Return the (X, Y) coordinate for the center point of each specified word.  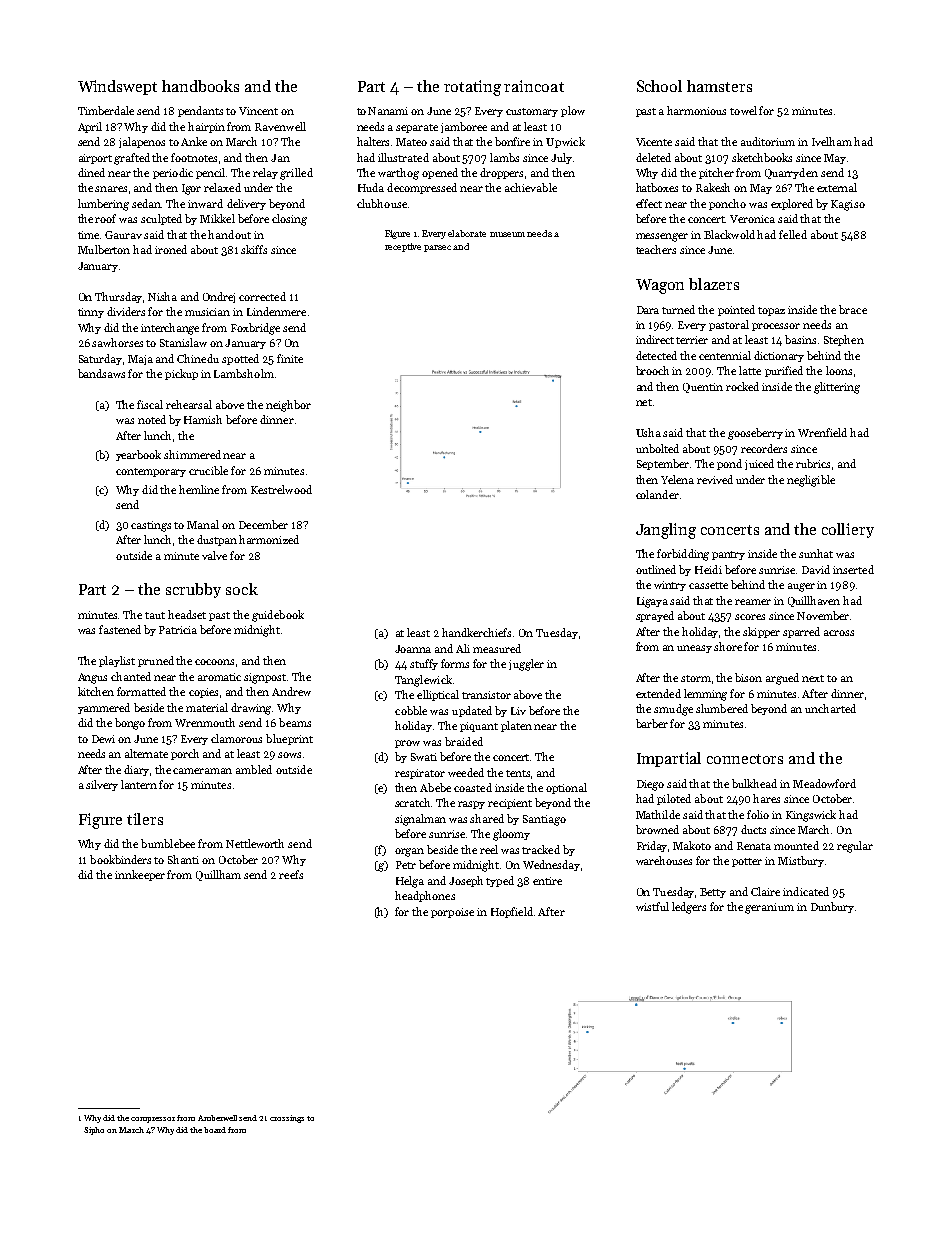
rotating (472, 88)
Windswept (117, 87)
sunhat (816, 553)
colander (657, 494)
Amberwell (217, 1118)
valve (214, 555)
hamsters (719, 86)
